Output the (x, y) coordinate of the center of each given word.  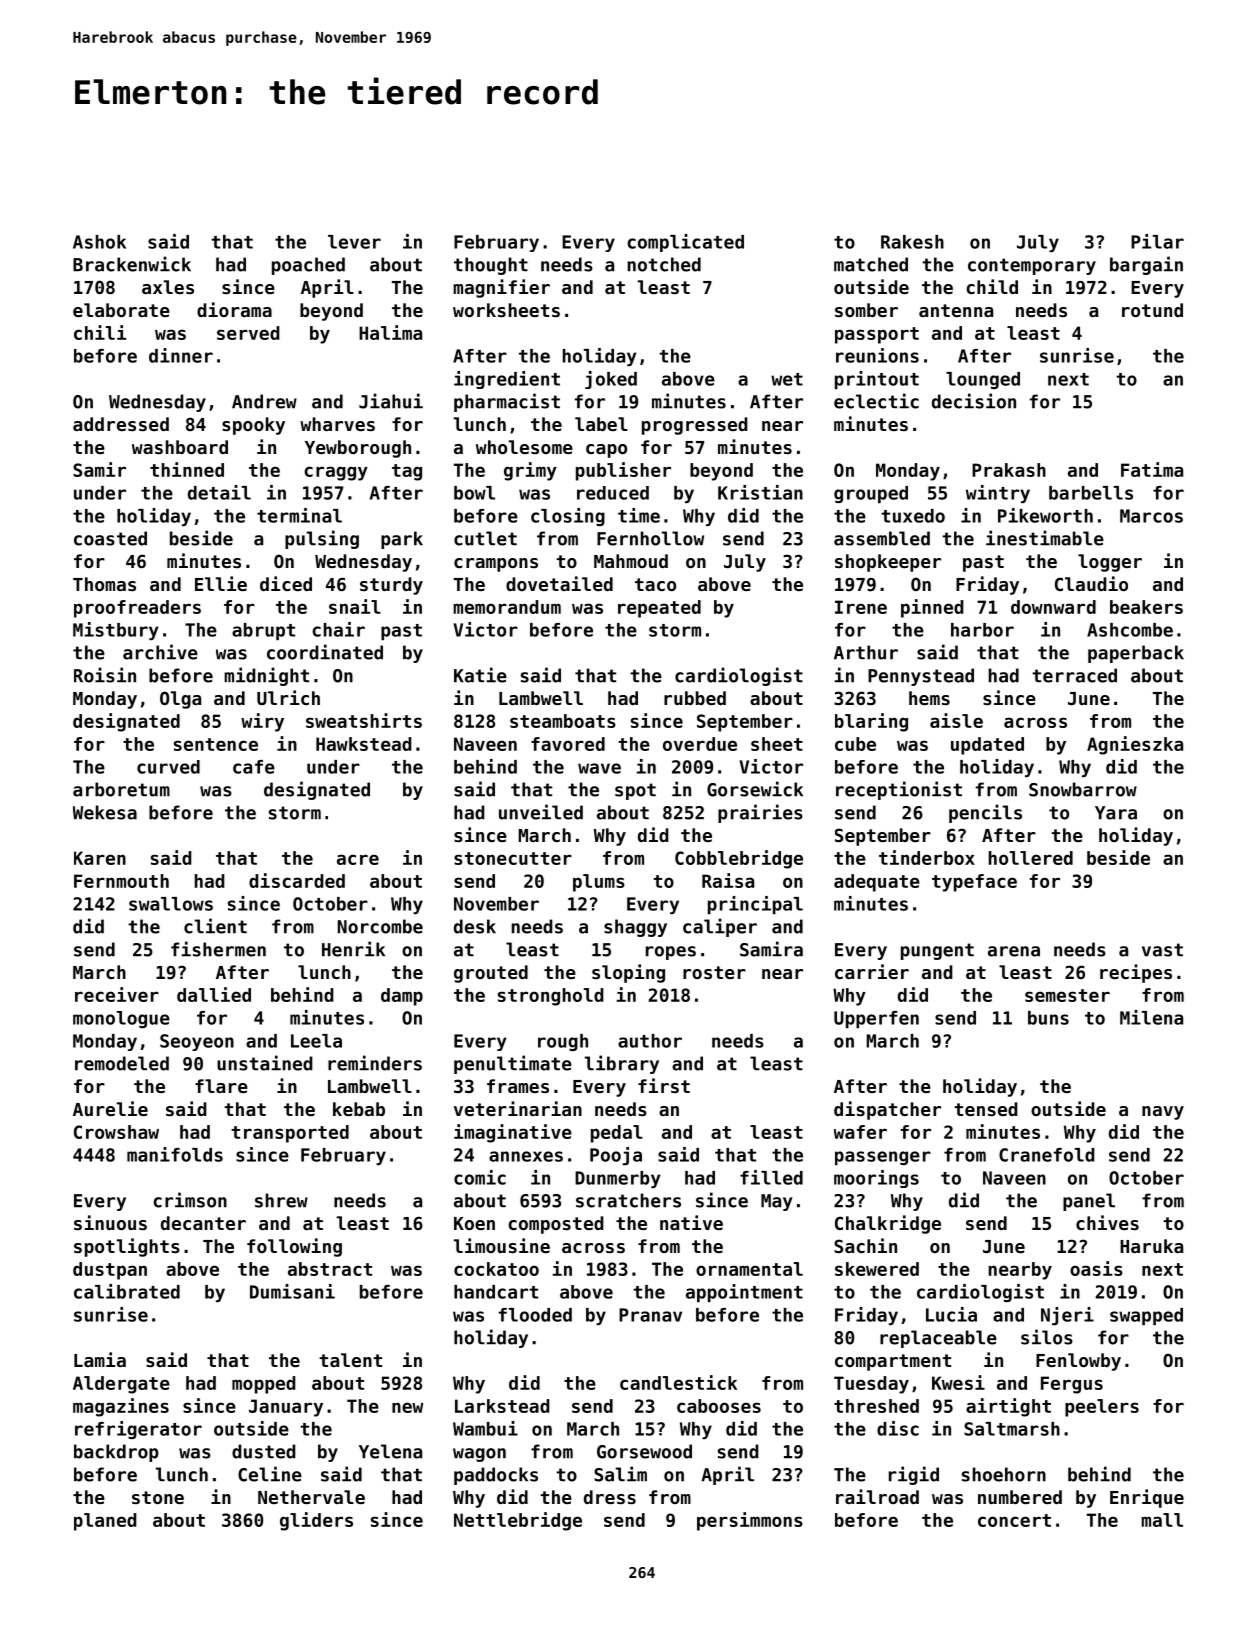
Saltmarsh (1012, 1429)
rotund (1152, 310)
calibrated (127, 1291)
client (215, 926)
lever (354, 242)
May (777, 1202)
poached (308, 266)
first (664, 1085)
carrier (872, 971)
